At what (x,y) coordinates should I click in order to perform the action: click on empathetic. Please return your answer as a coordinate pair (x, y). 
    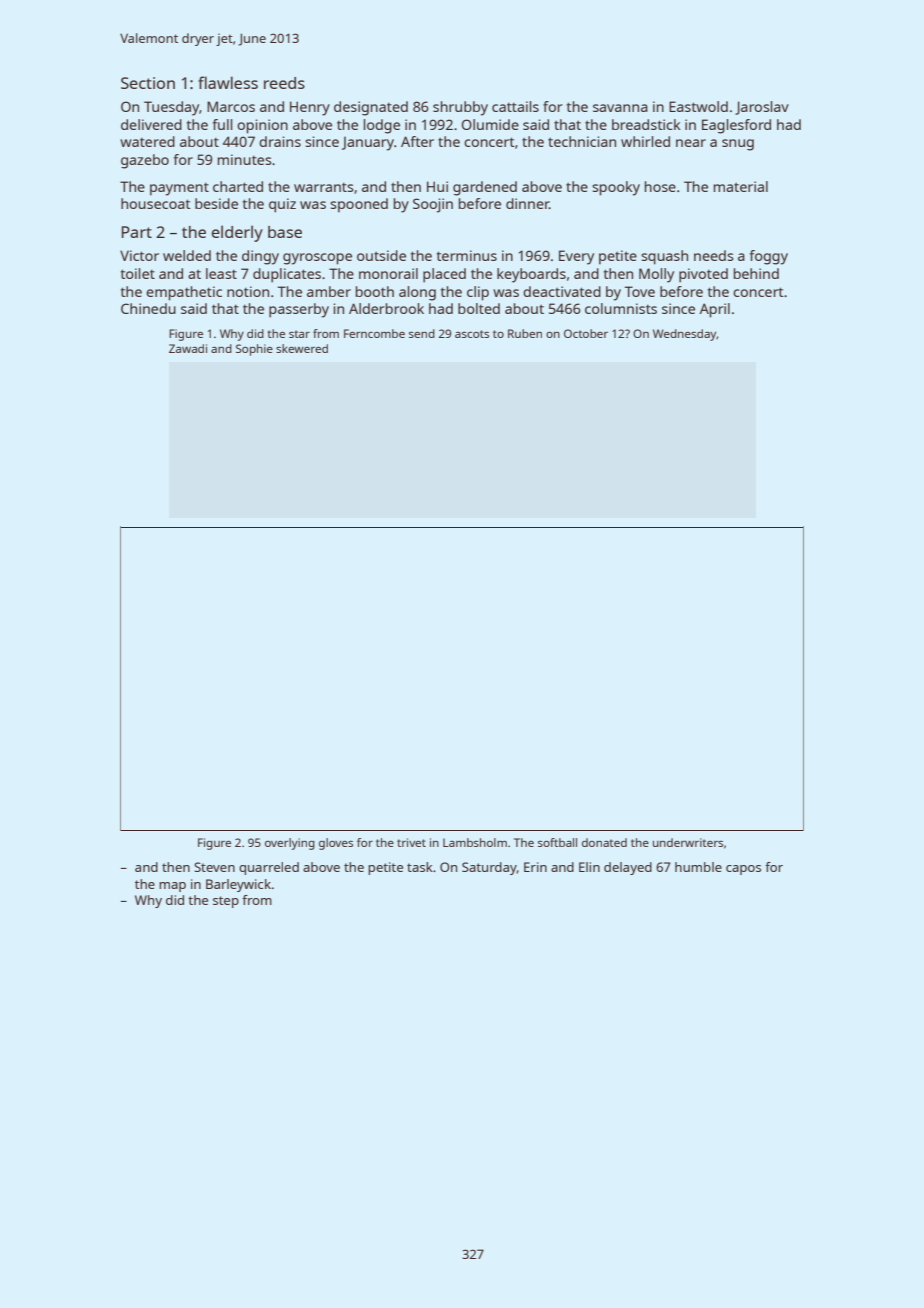
    Looking at the image, I should click on (184, 293).
